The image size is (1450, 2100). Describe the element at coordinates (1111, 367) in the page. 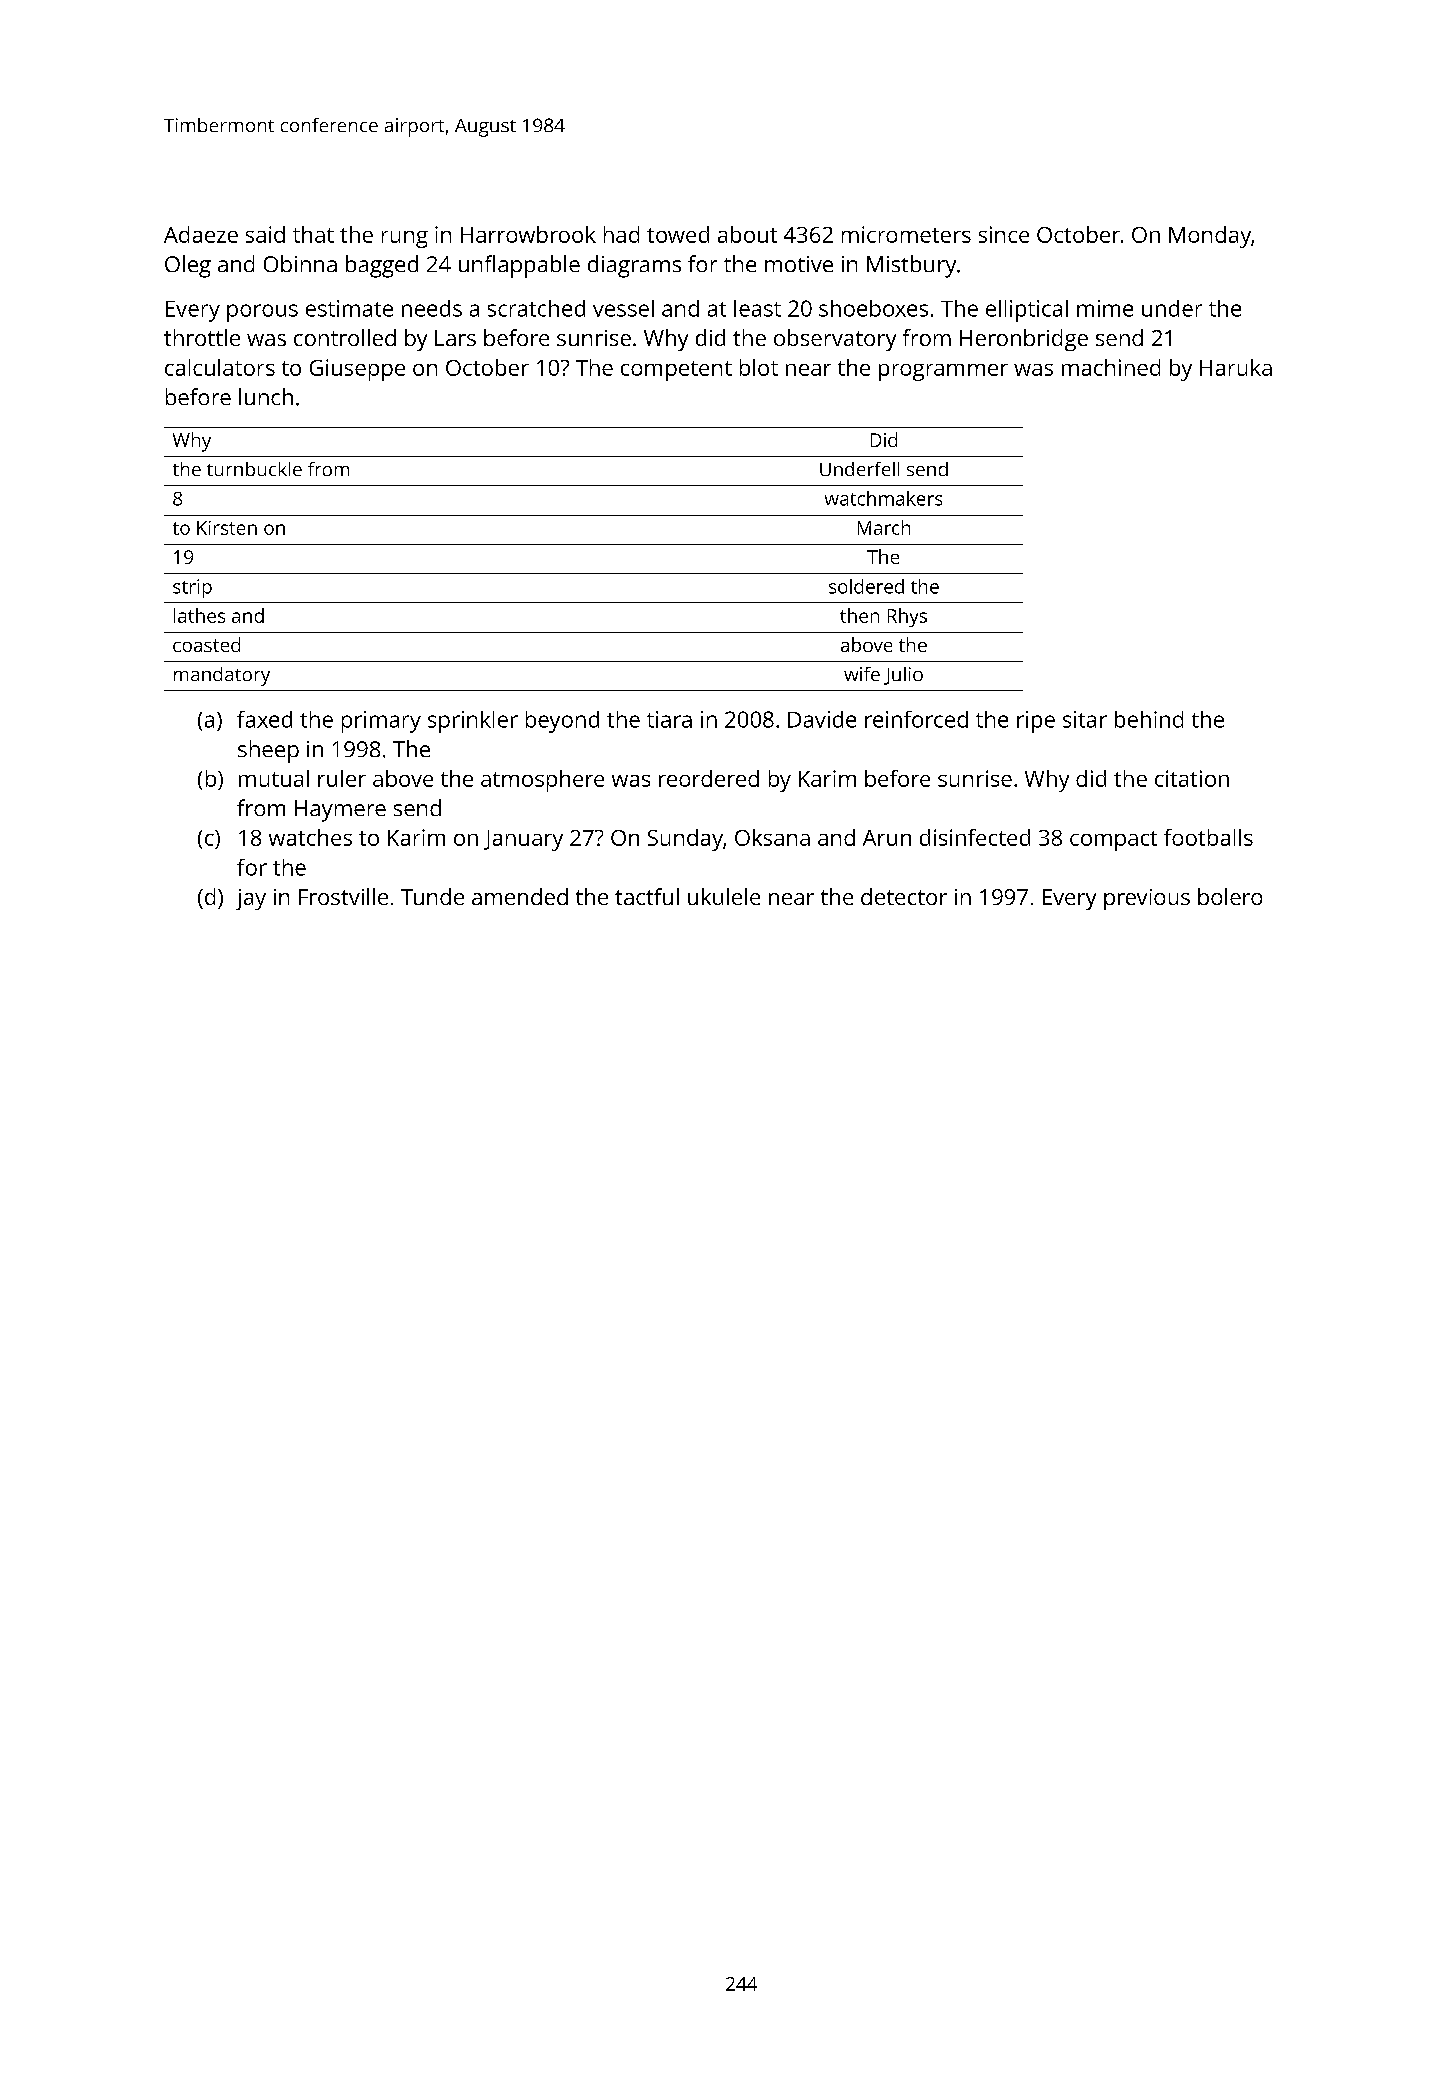

I see `machined` at that location.
